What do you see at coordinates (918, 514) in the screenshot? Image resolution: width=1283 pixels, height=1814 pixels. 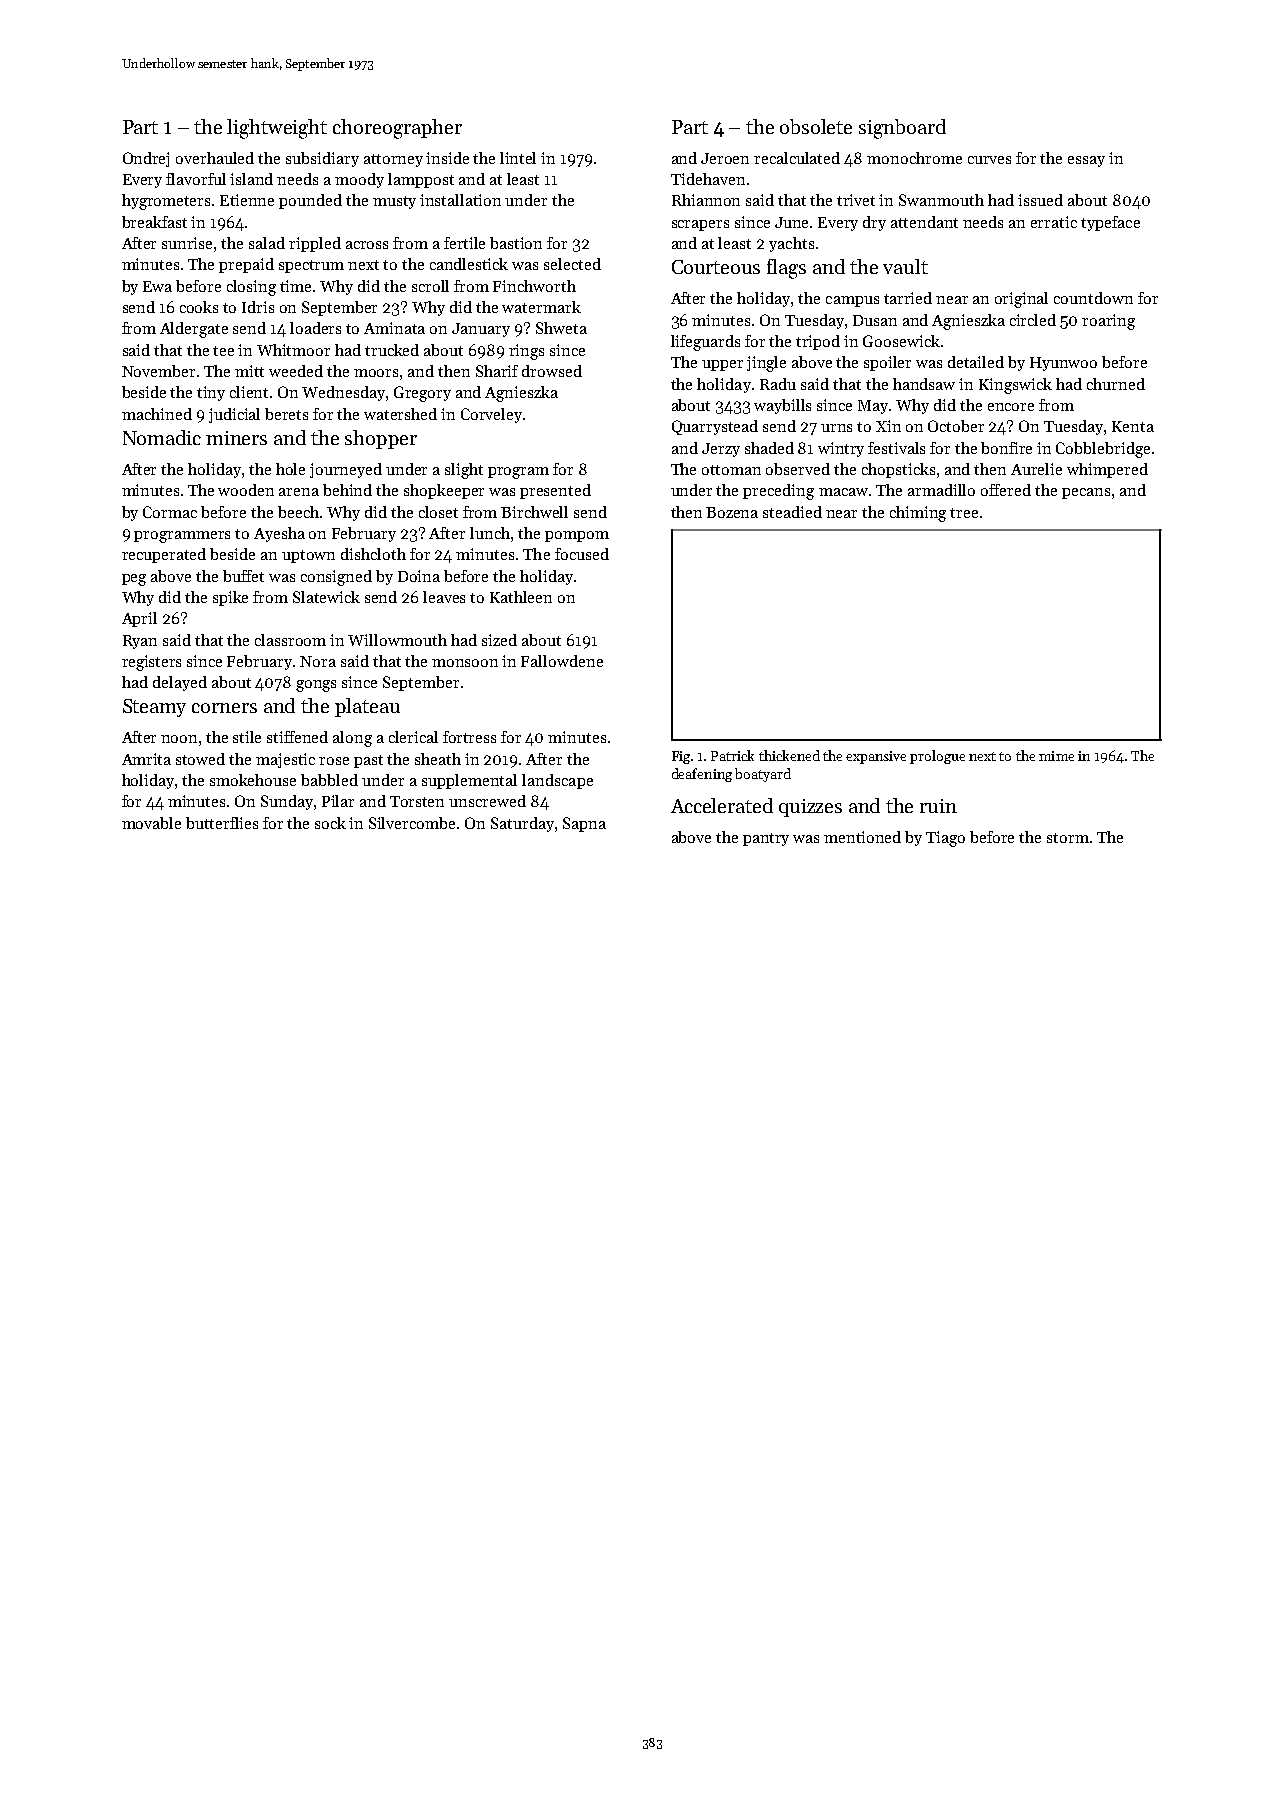 I see `chiming` at bounding box center [918, 514].
